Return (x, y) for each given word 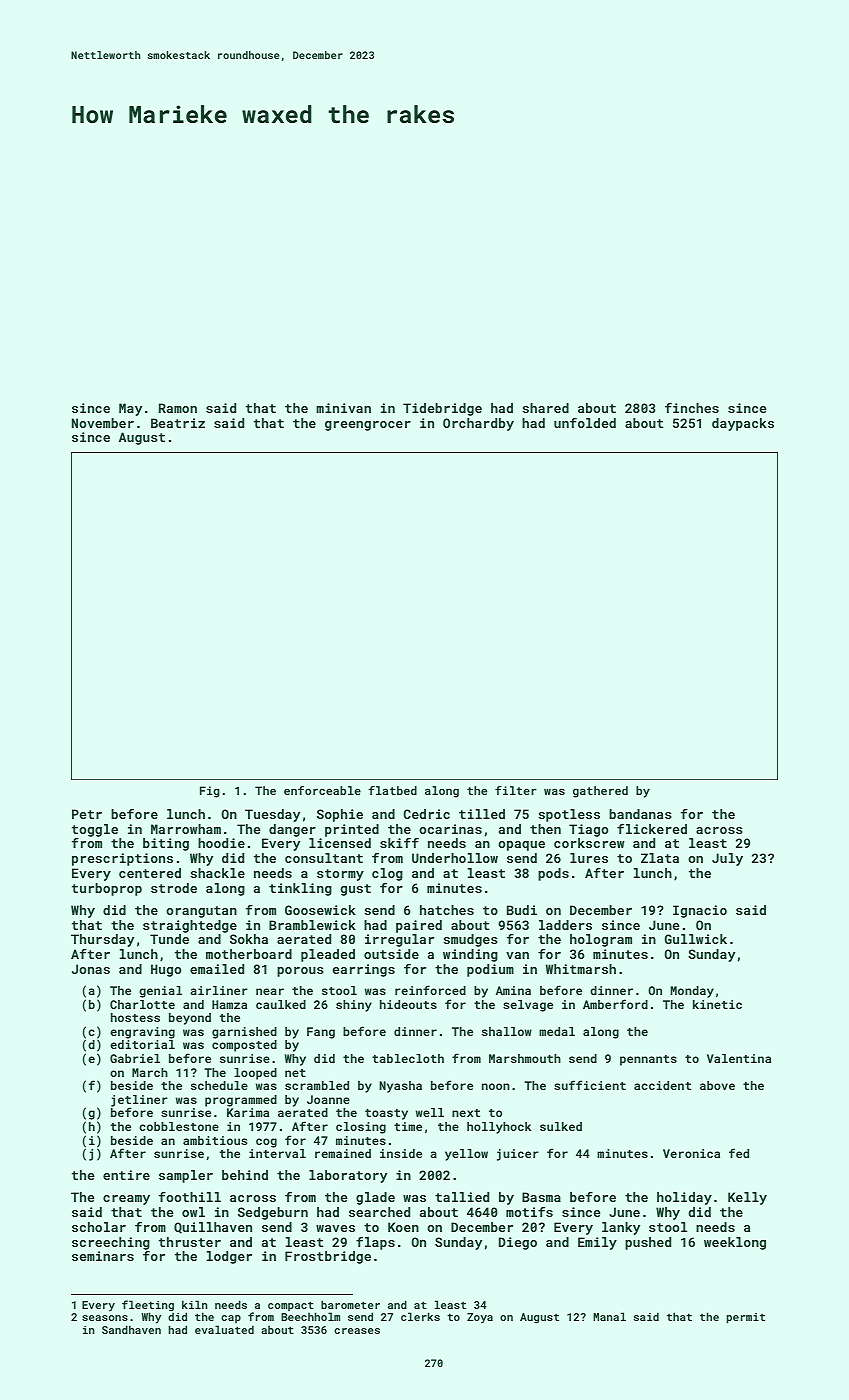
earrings (364, 970)
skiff (399, 843)
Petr (87, 814)
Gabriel (135, 1058)
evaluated (224, 1329)
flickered (652, 829)
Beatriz (178, 423)
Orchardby (478, 424)
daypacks (743, 424)
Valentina (739, 1058)
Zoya (480, 1318)
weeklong (735, 1243)
